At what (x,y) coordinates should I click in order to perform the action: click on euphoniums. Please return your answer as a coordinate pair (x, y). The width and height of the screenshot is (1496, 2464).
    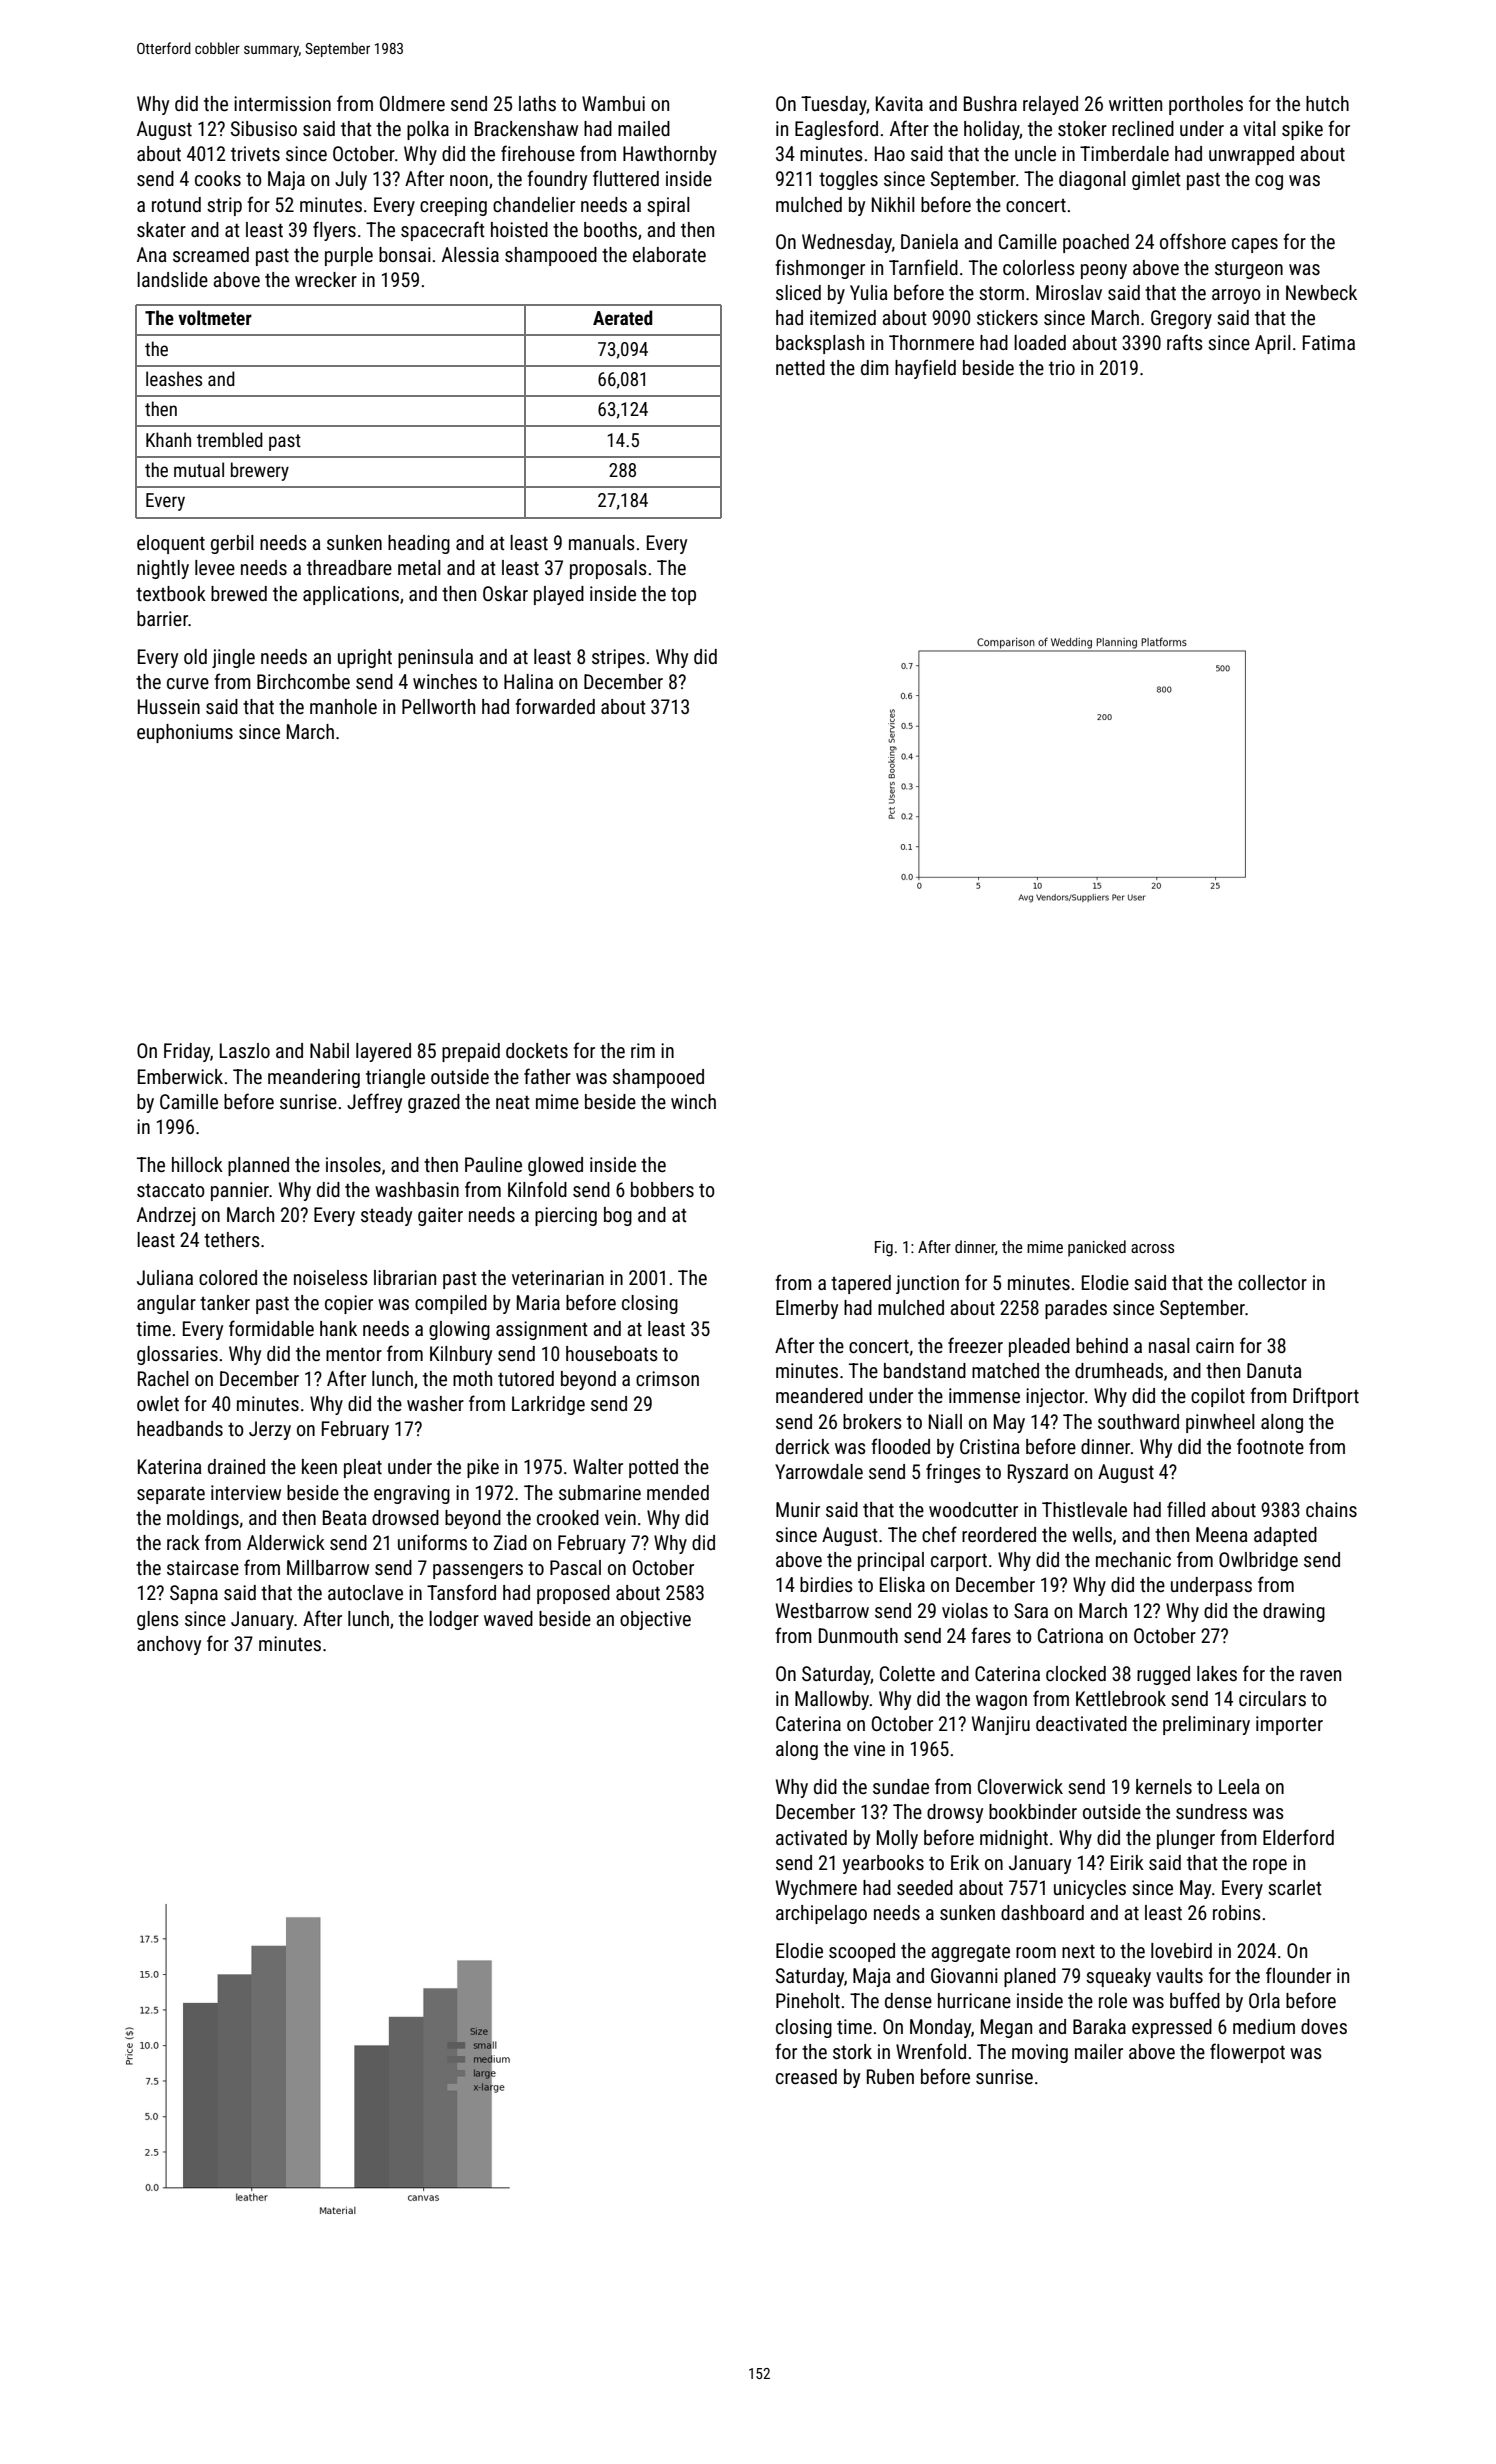
    Looking at the image, I should click on (185, 733).
